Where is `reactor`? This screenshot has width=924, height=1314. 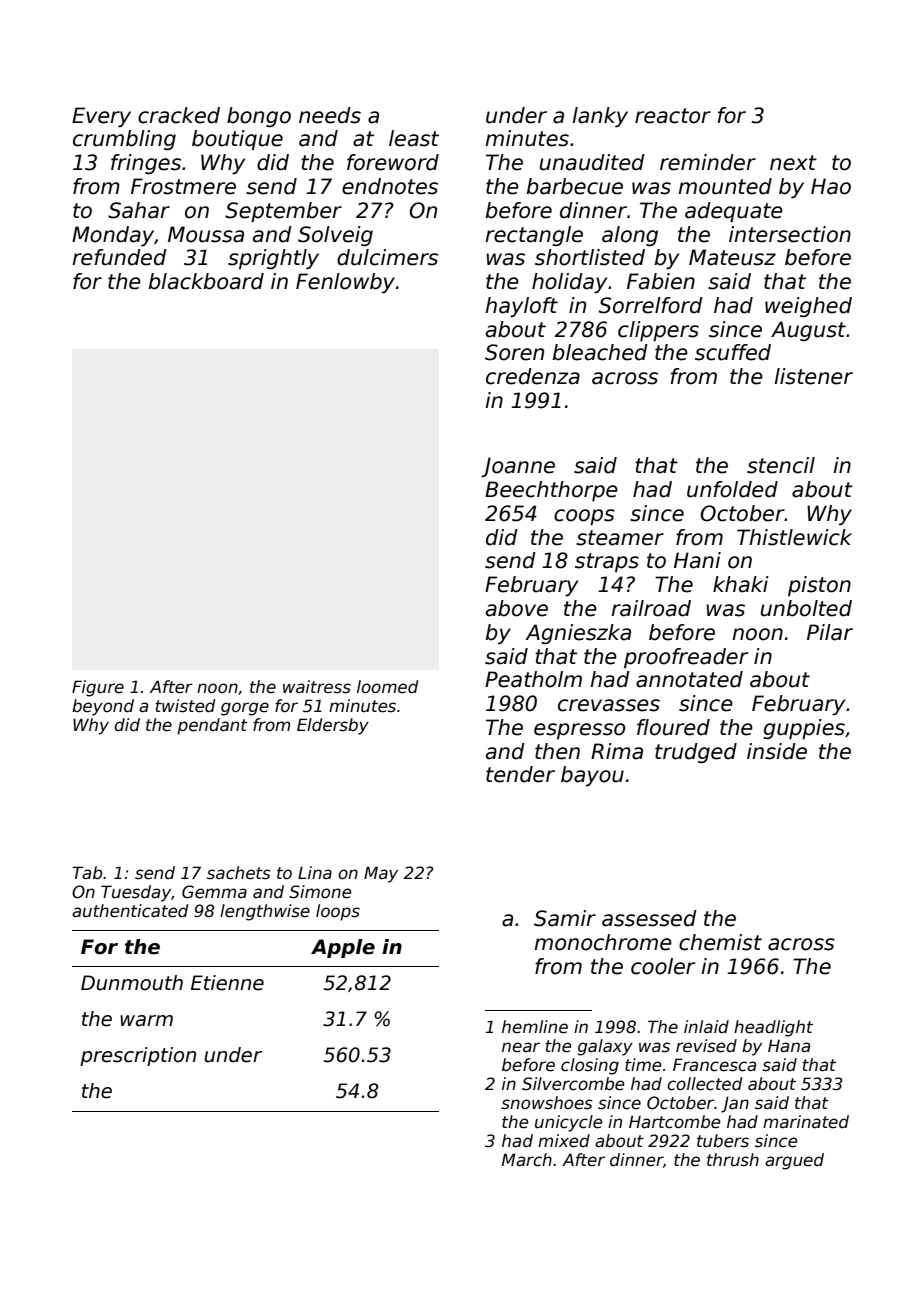
reactor is located at coordinates (673, 116).
